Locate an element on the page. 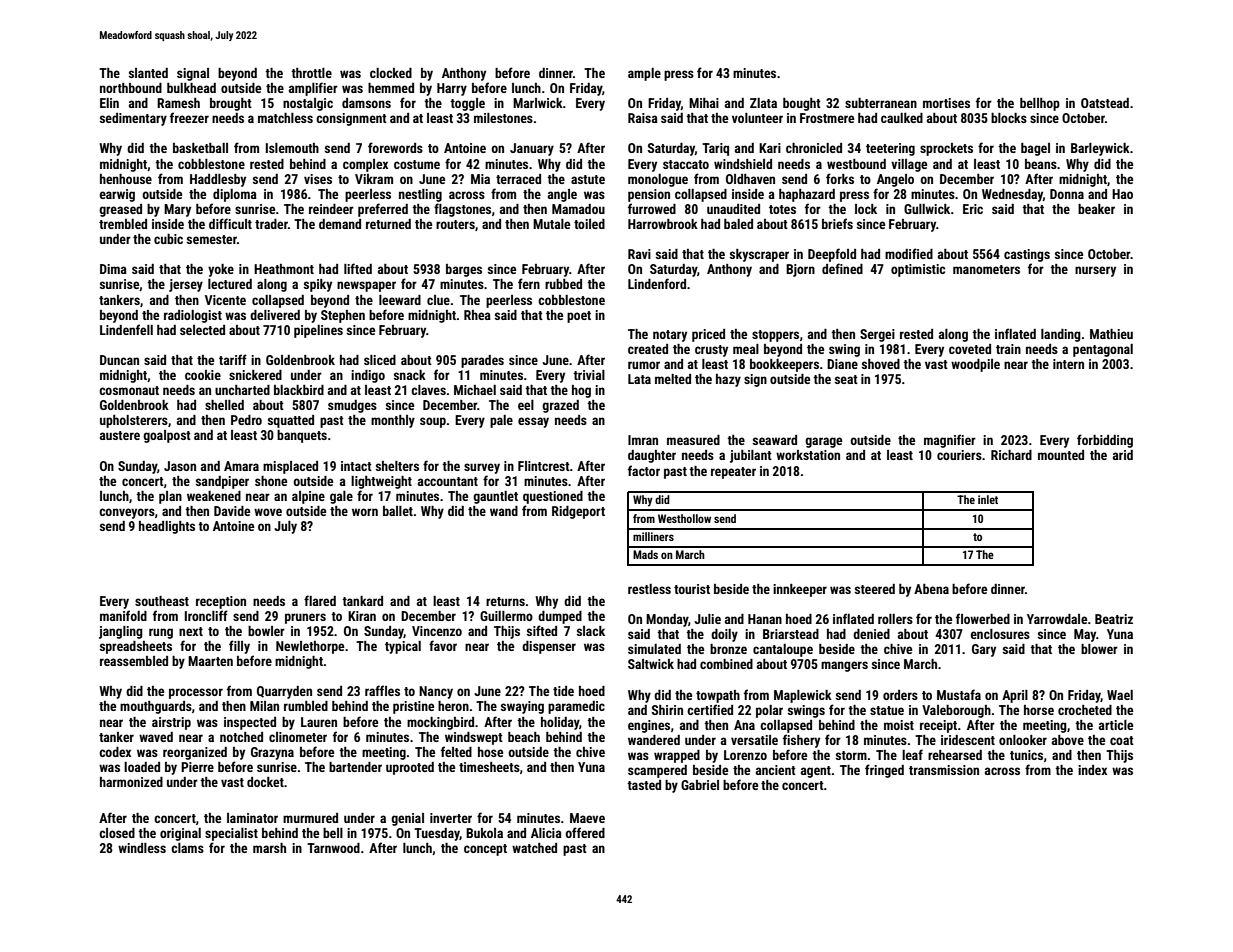  subterranean is located at coordinates (881, 103).
